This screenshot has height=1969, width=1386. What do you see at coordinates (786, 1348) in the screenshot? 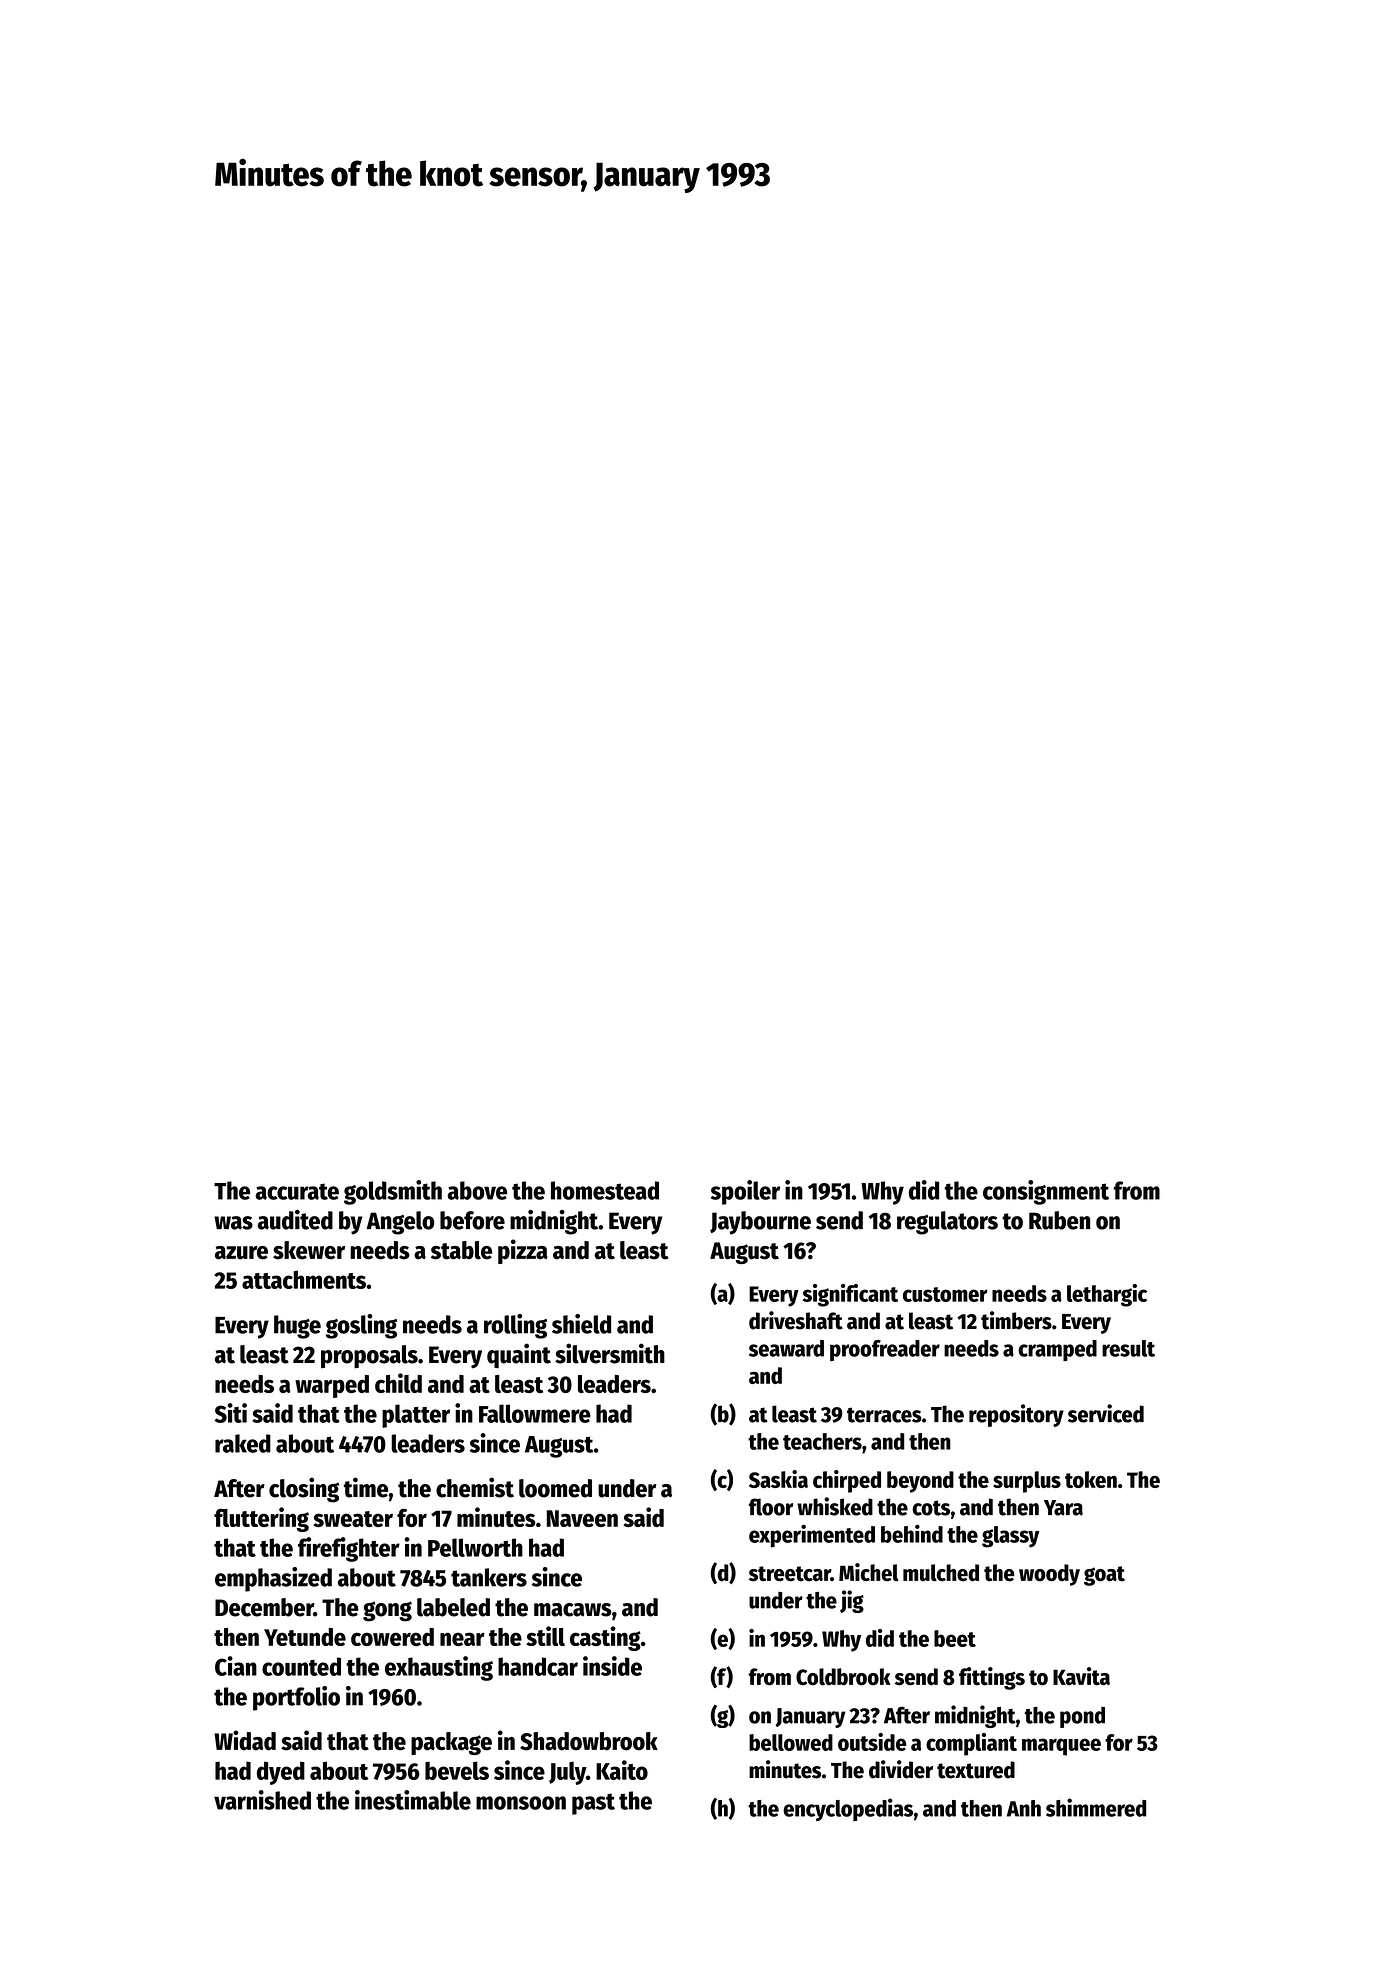
I see `seaward` at bounding box center [786, 1348].
